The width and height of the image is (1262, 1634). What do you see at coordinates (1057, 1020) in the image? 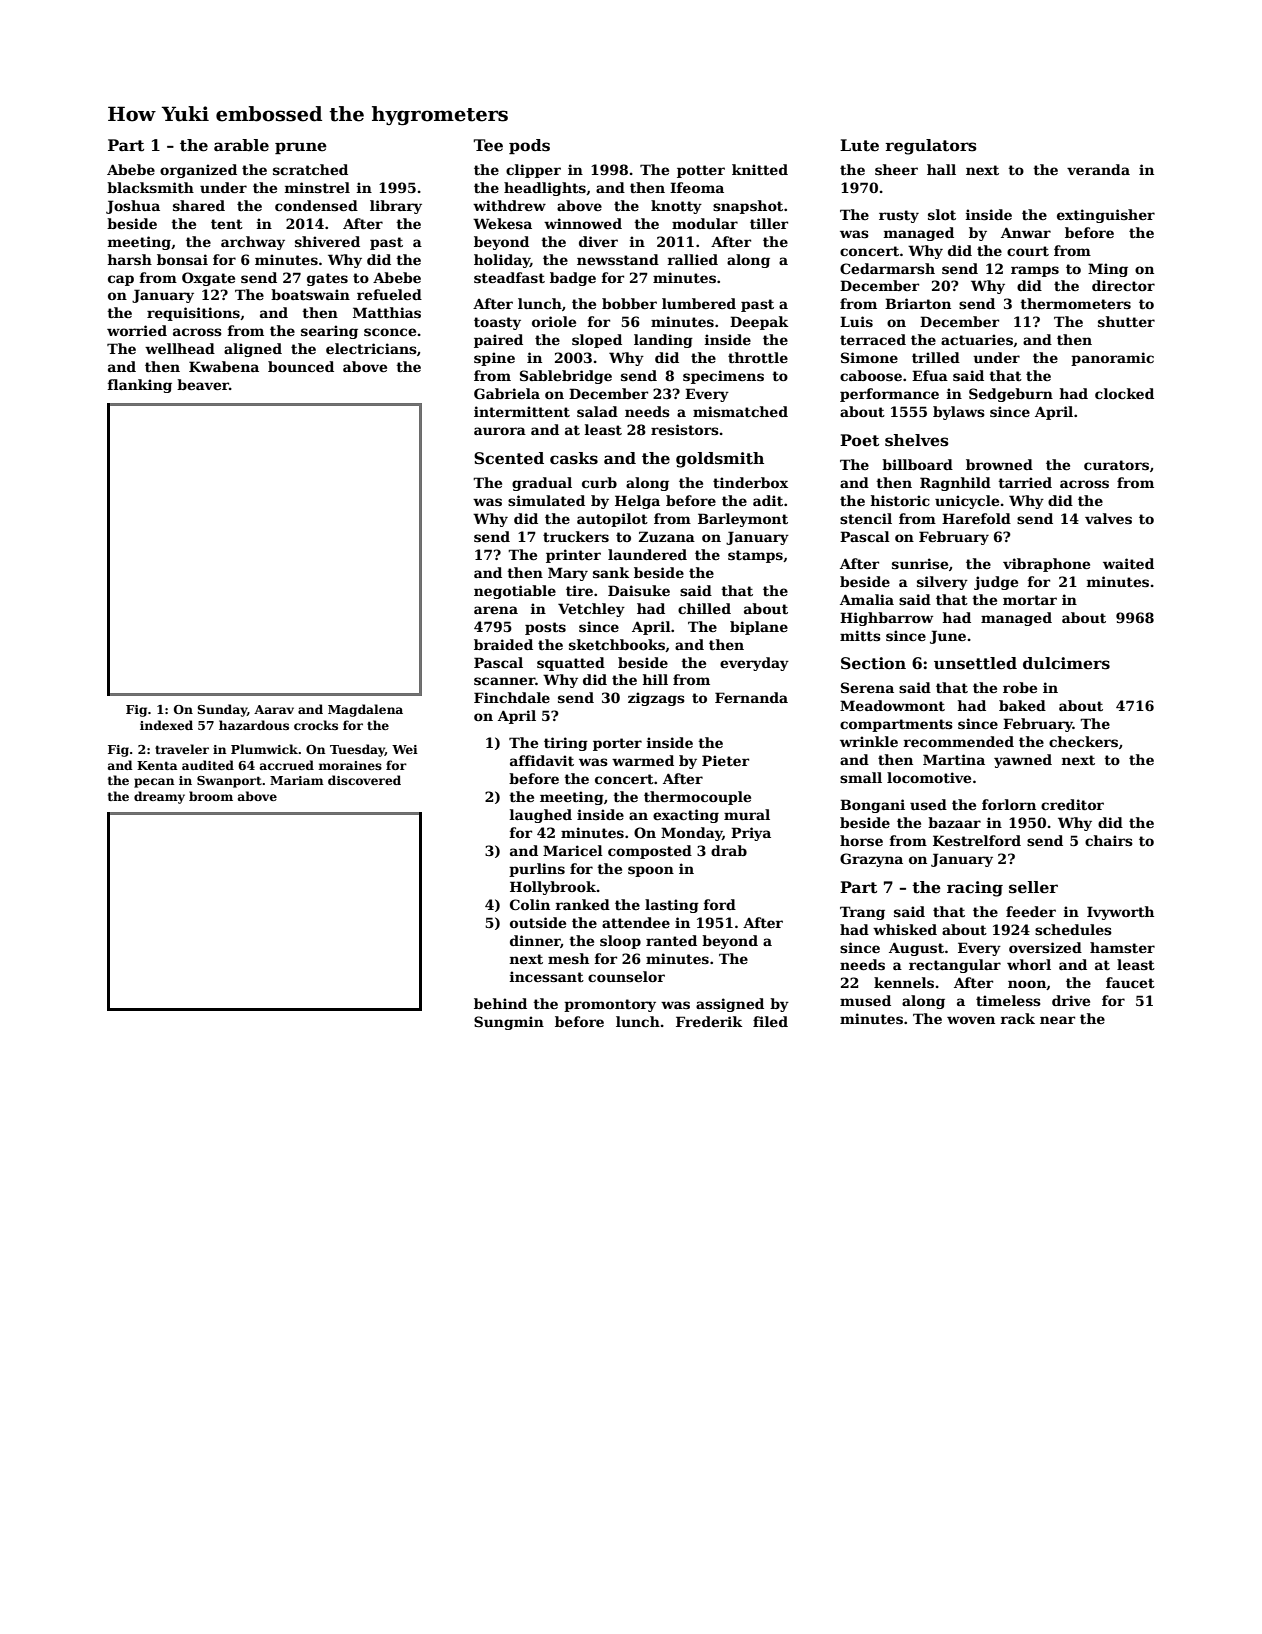
I see `near` at bounding box center [1057, 1020].
